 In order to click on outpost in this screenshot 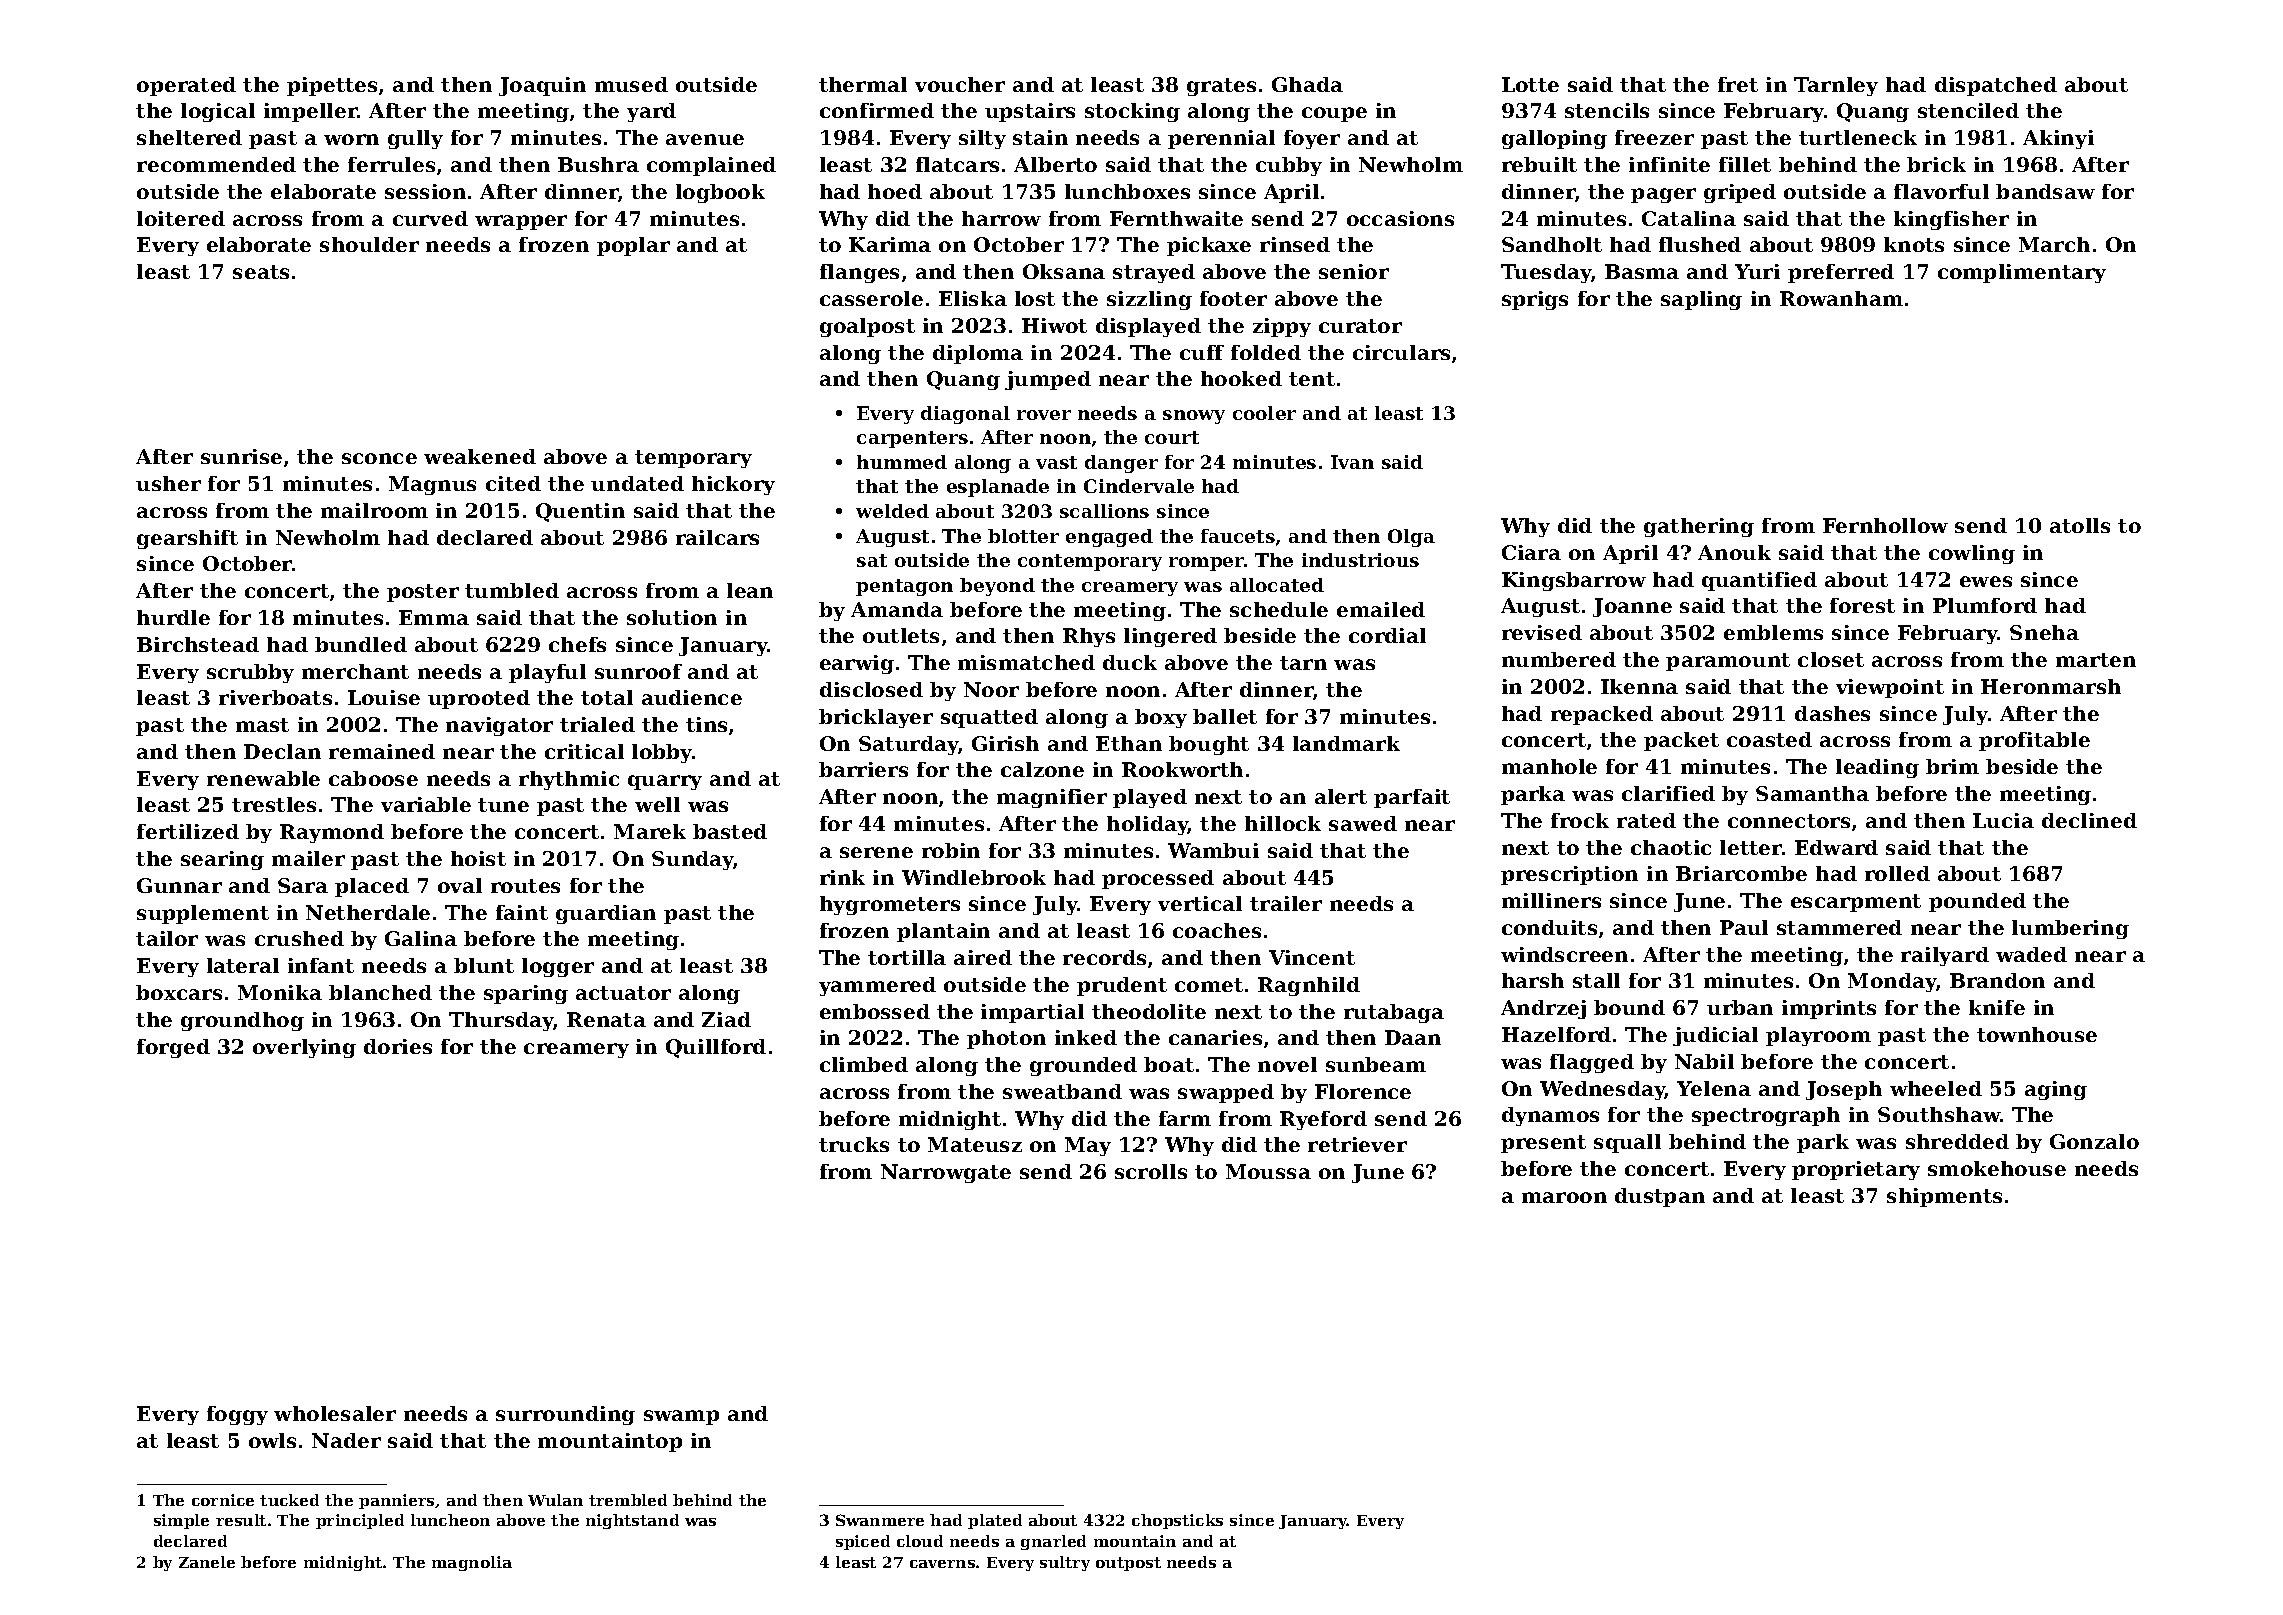, I will do `click(1128, 1564)`.
